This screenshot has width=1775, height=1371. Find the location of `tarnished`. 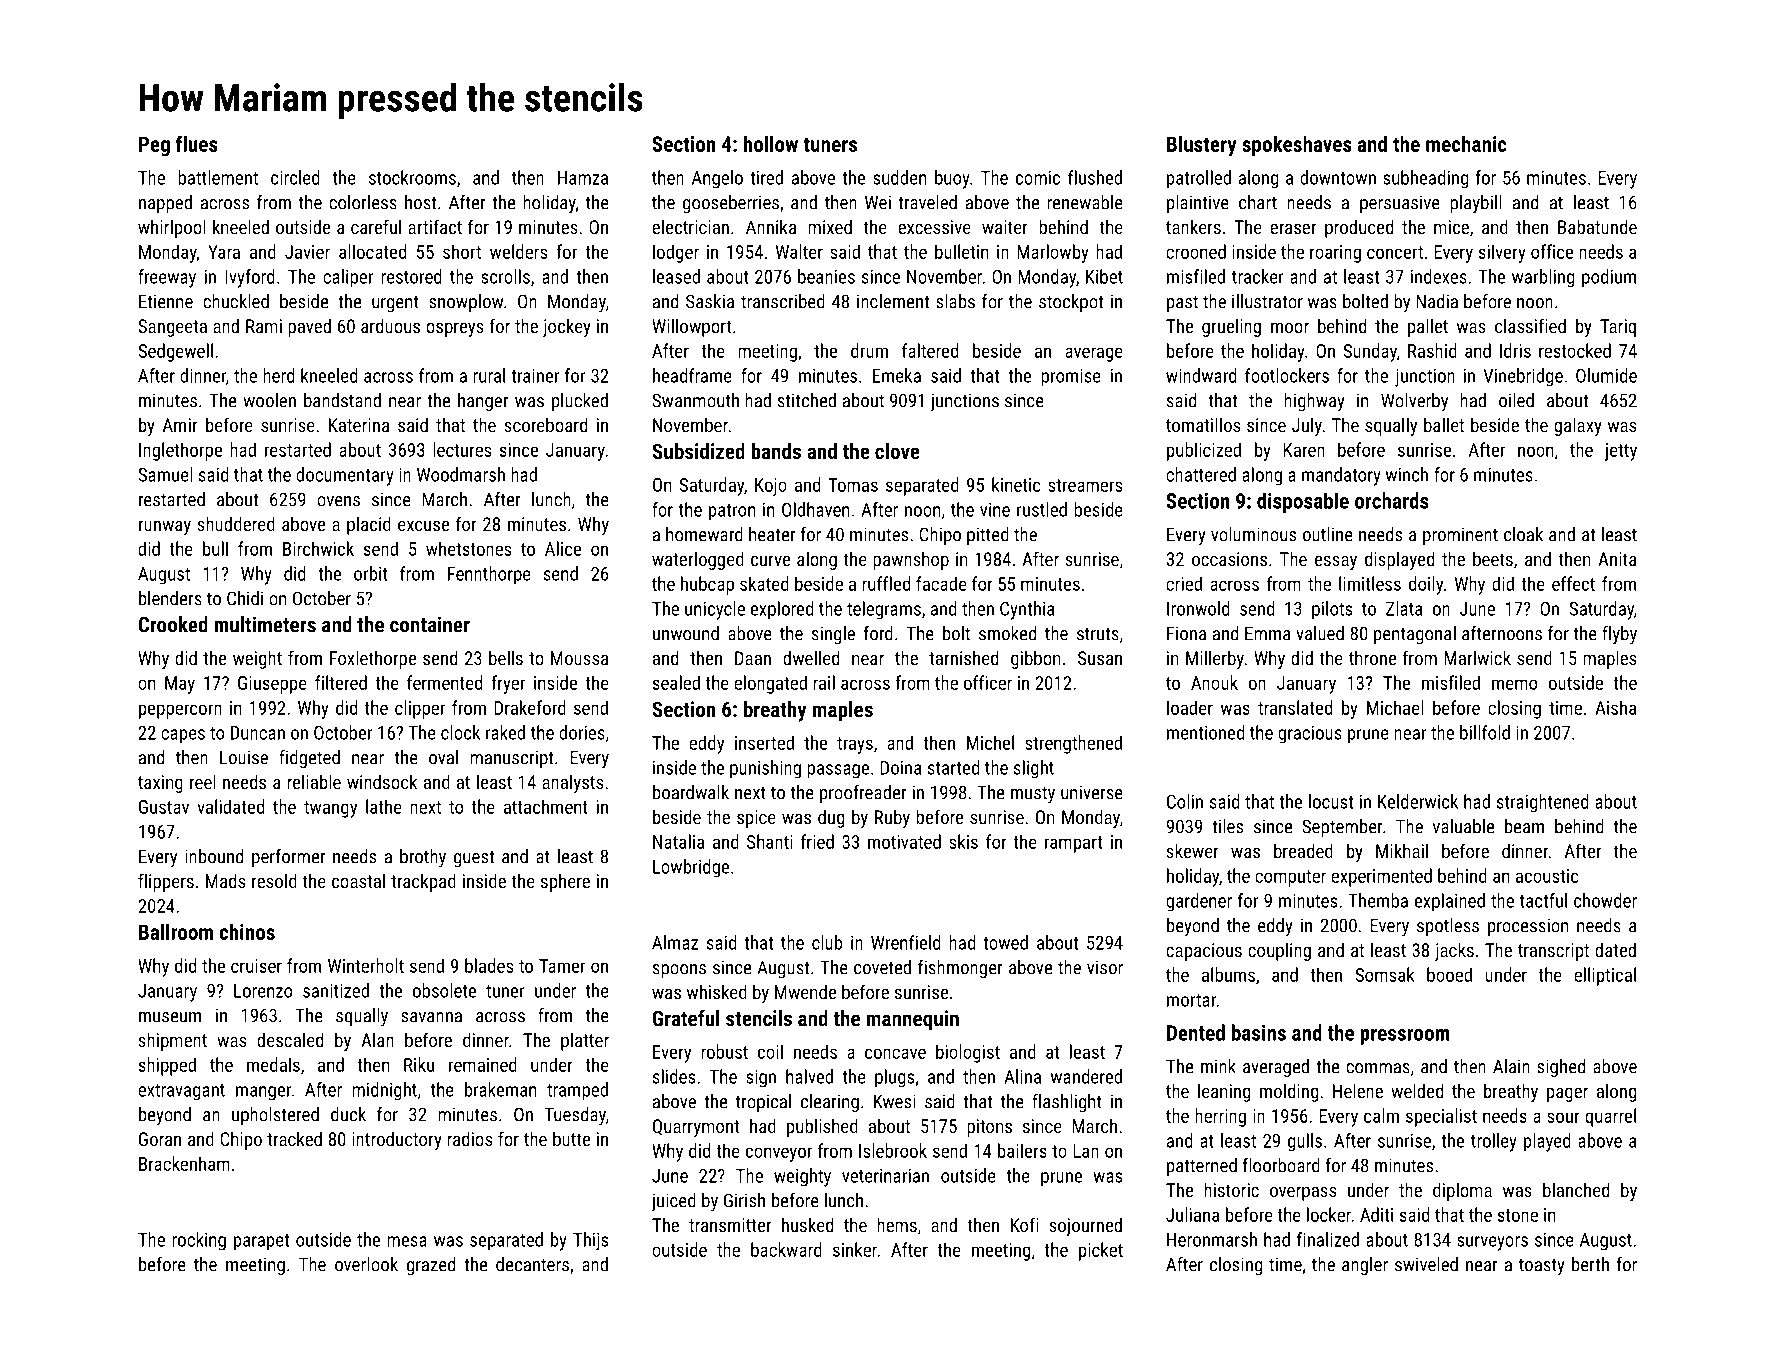

tarnished is located at coordinates (963, 657).
